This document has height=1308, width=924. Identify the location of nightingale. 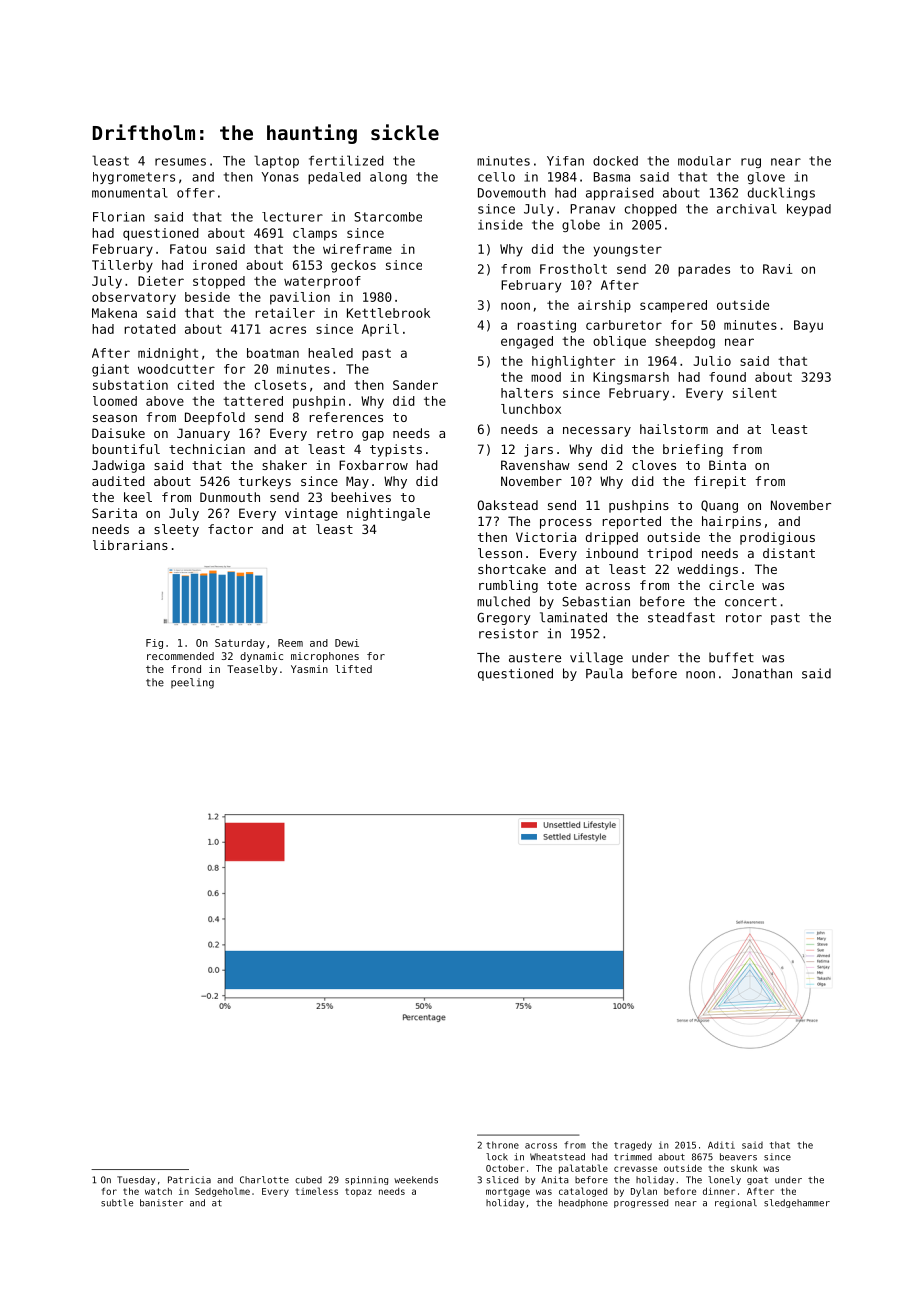
(388, 514).
